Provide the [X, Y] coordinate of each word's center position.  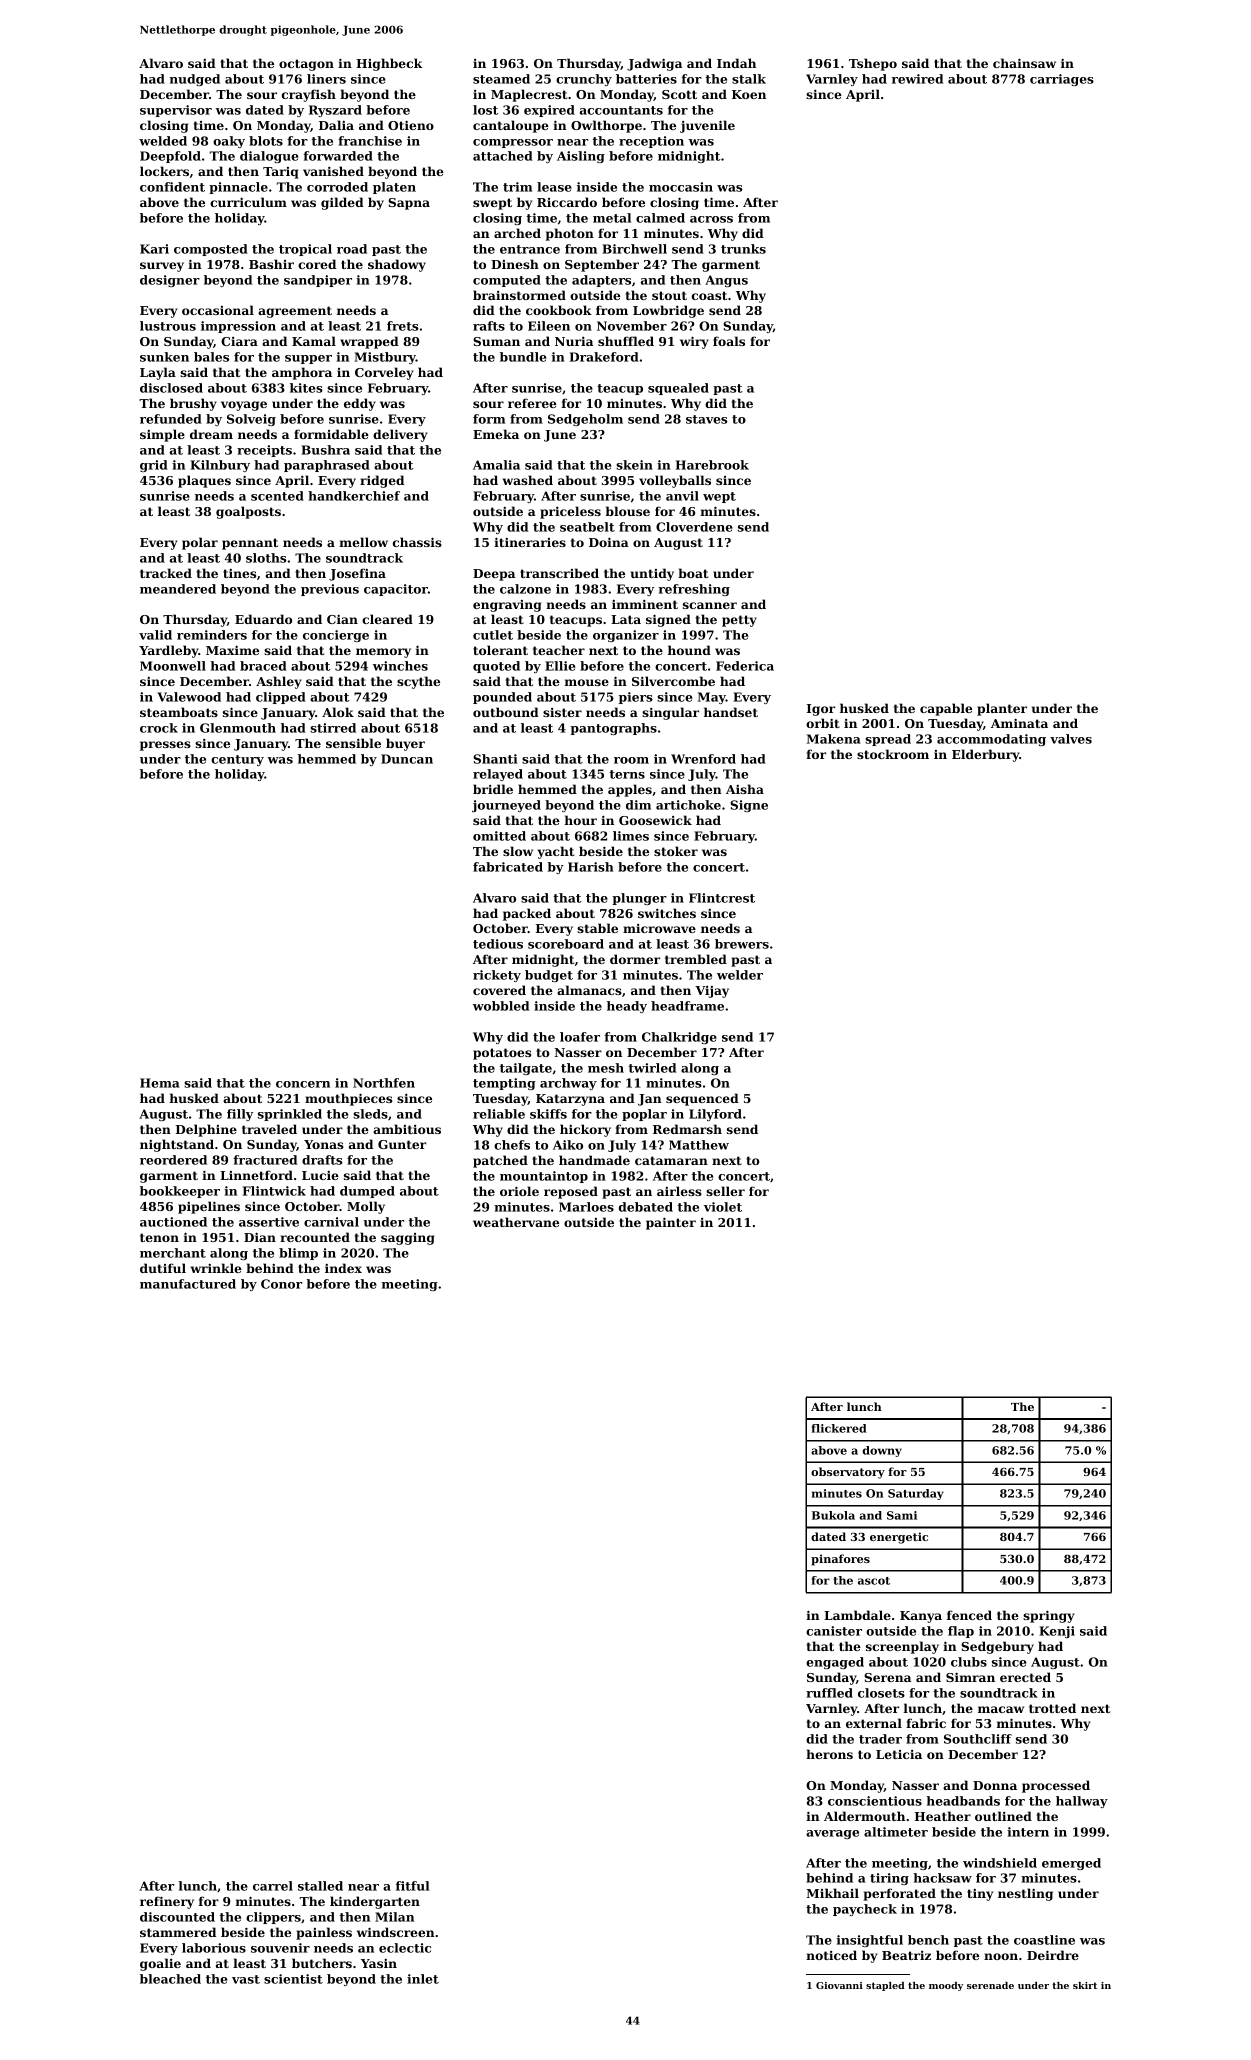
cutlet [493, 635]
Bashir [271, 264]
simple [162, 435]
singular [670, 713]
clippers [273, 1918]
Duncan [407, 759]
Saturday [916, 1494]
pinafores [840, 1560]
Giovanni [839, 1985]
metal [612, 218]
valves [1071, 739]
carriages [1062, 80]
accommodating [991, 740]
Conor [281, 1284]
